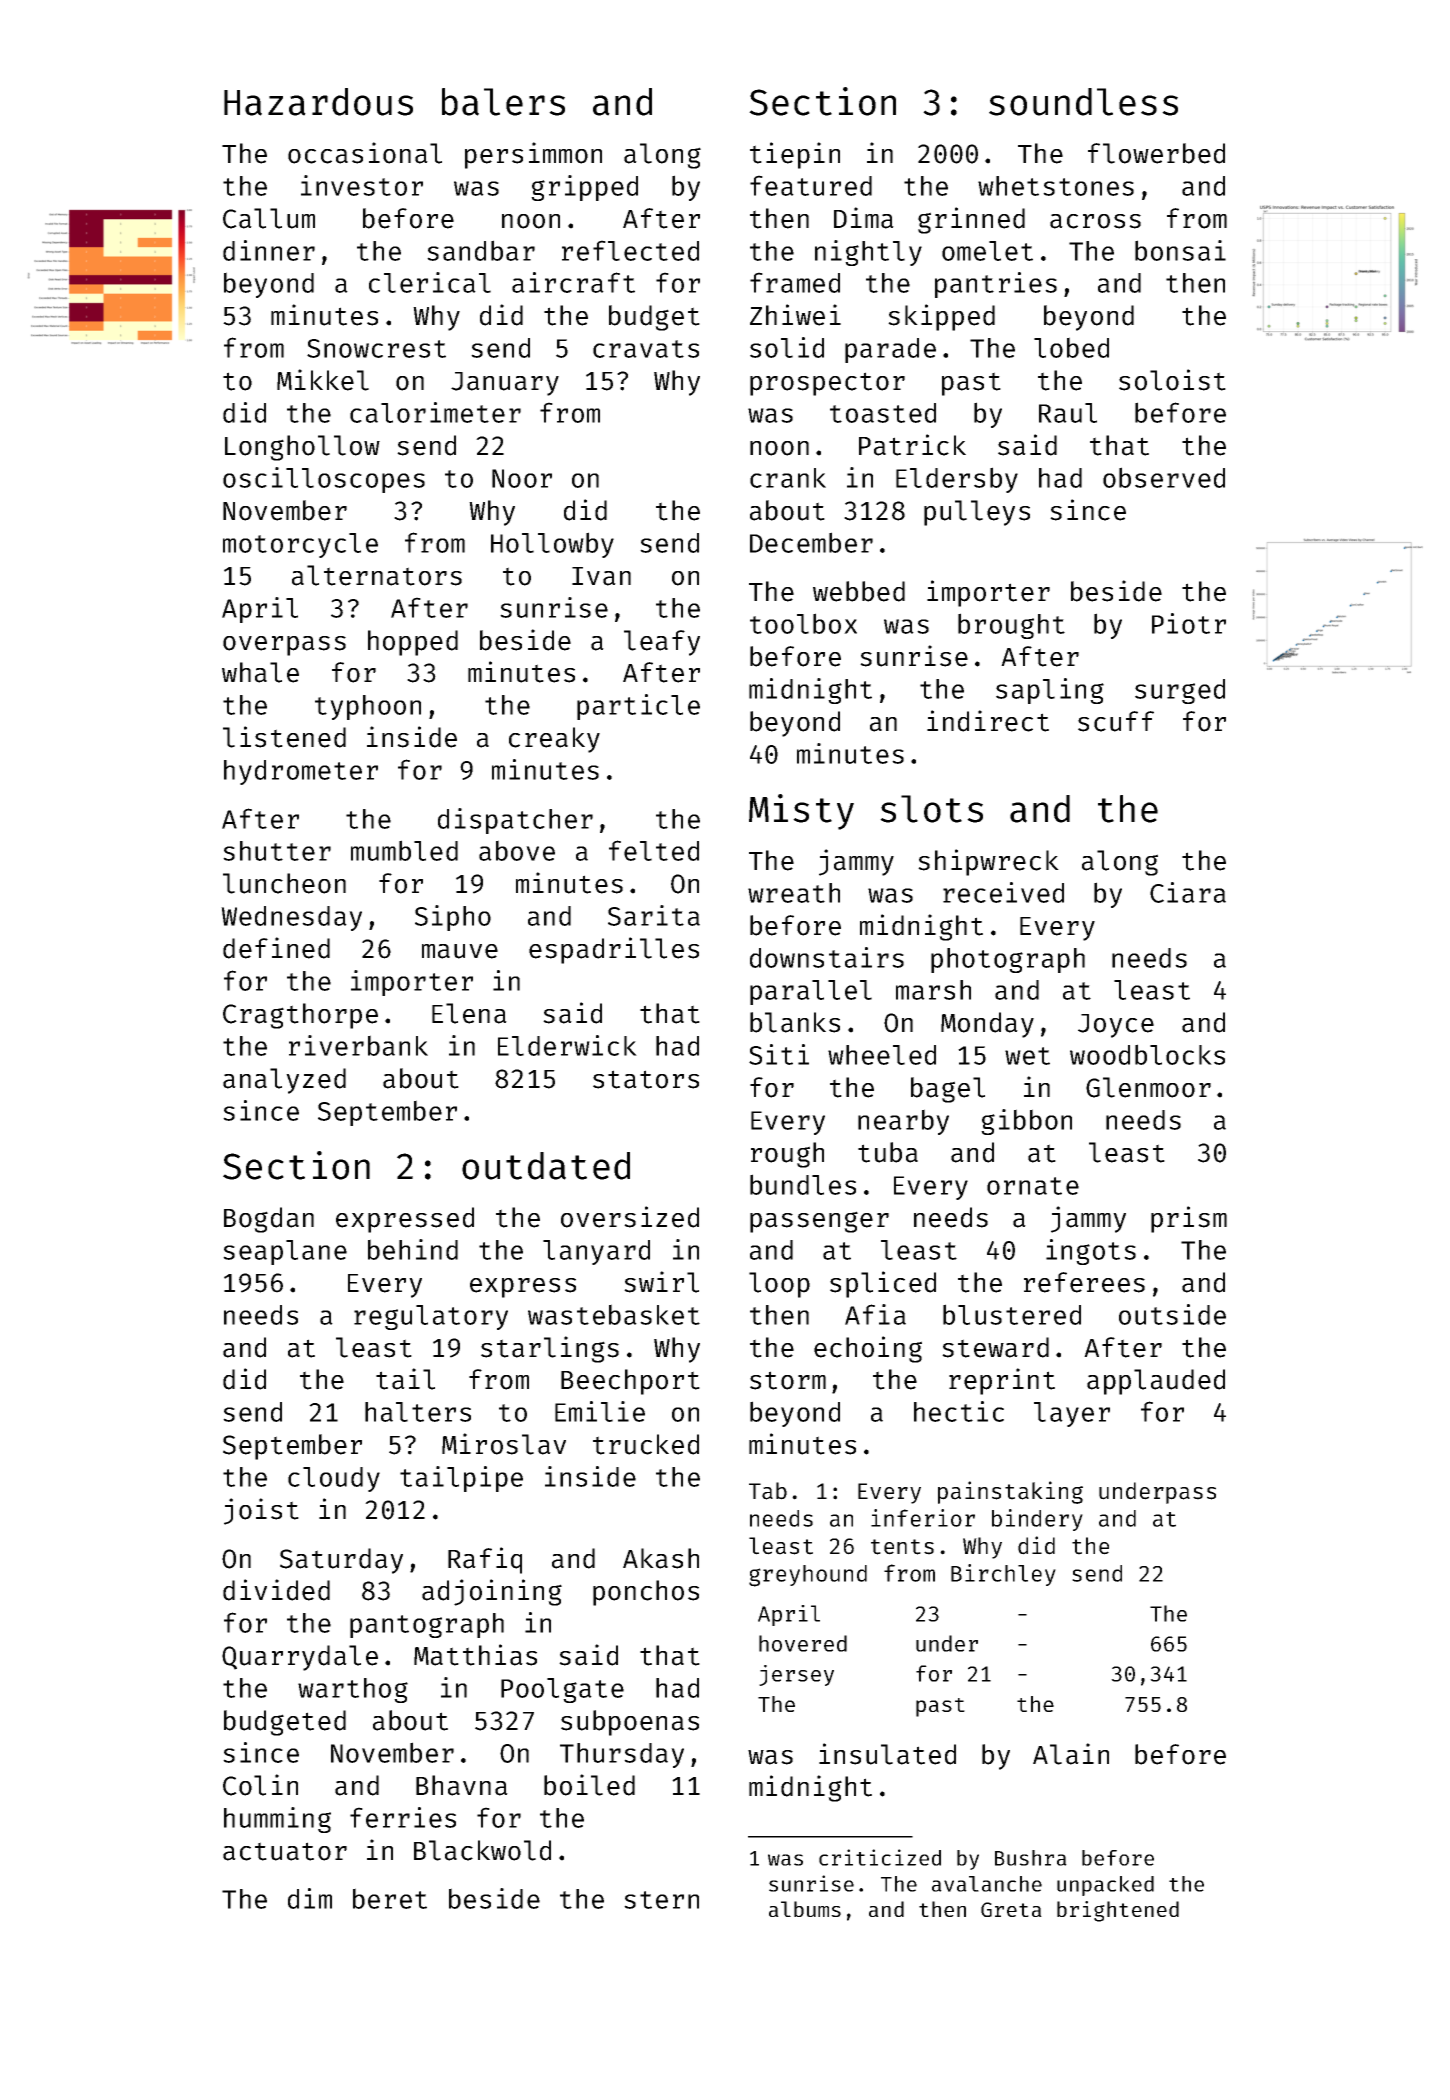 The image size is (1450, 2100). Describe the element at coordinates (1084, 1282) in the document. I see `referees` at that location.
